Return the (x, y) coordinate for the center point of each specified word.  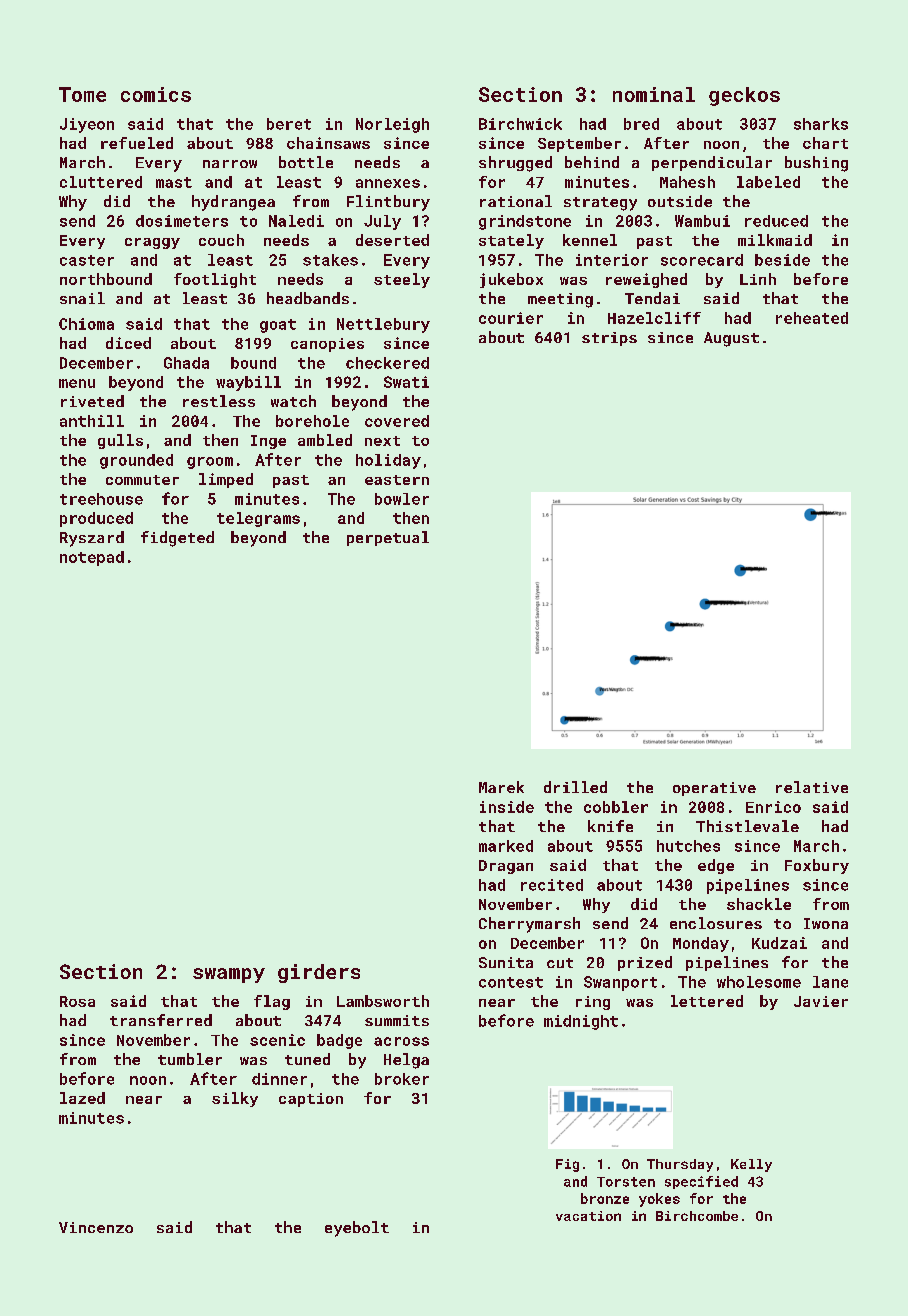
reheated (812, 318)
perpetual (388, 538)
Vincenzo (96, 1227)
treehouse (101, 499)
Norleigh (392, 125)
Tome (82, 94)
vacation (588, 1216)
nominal (654, 94)
